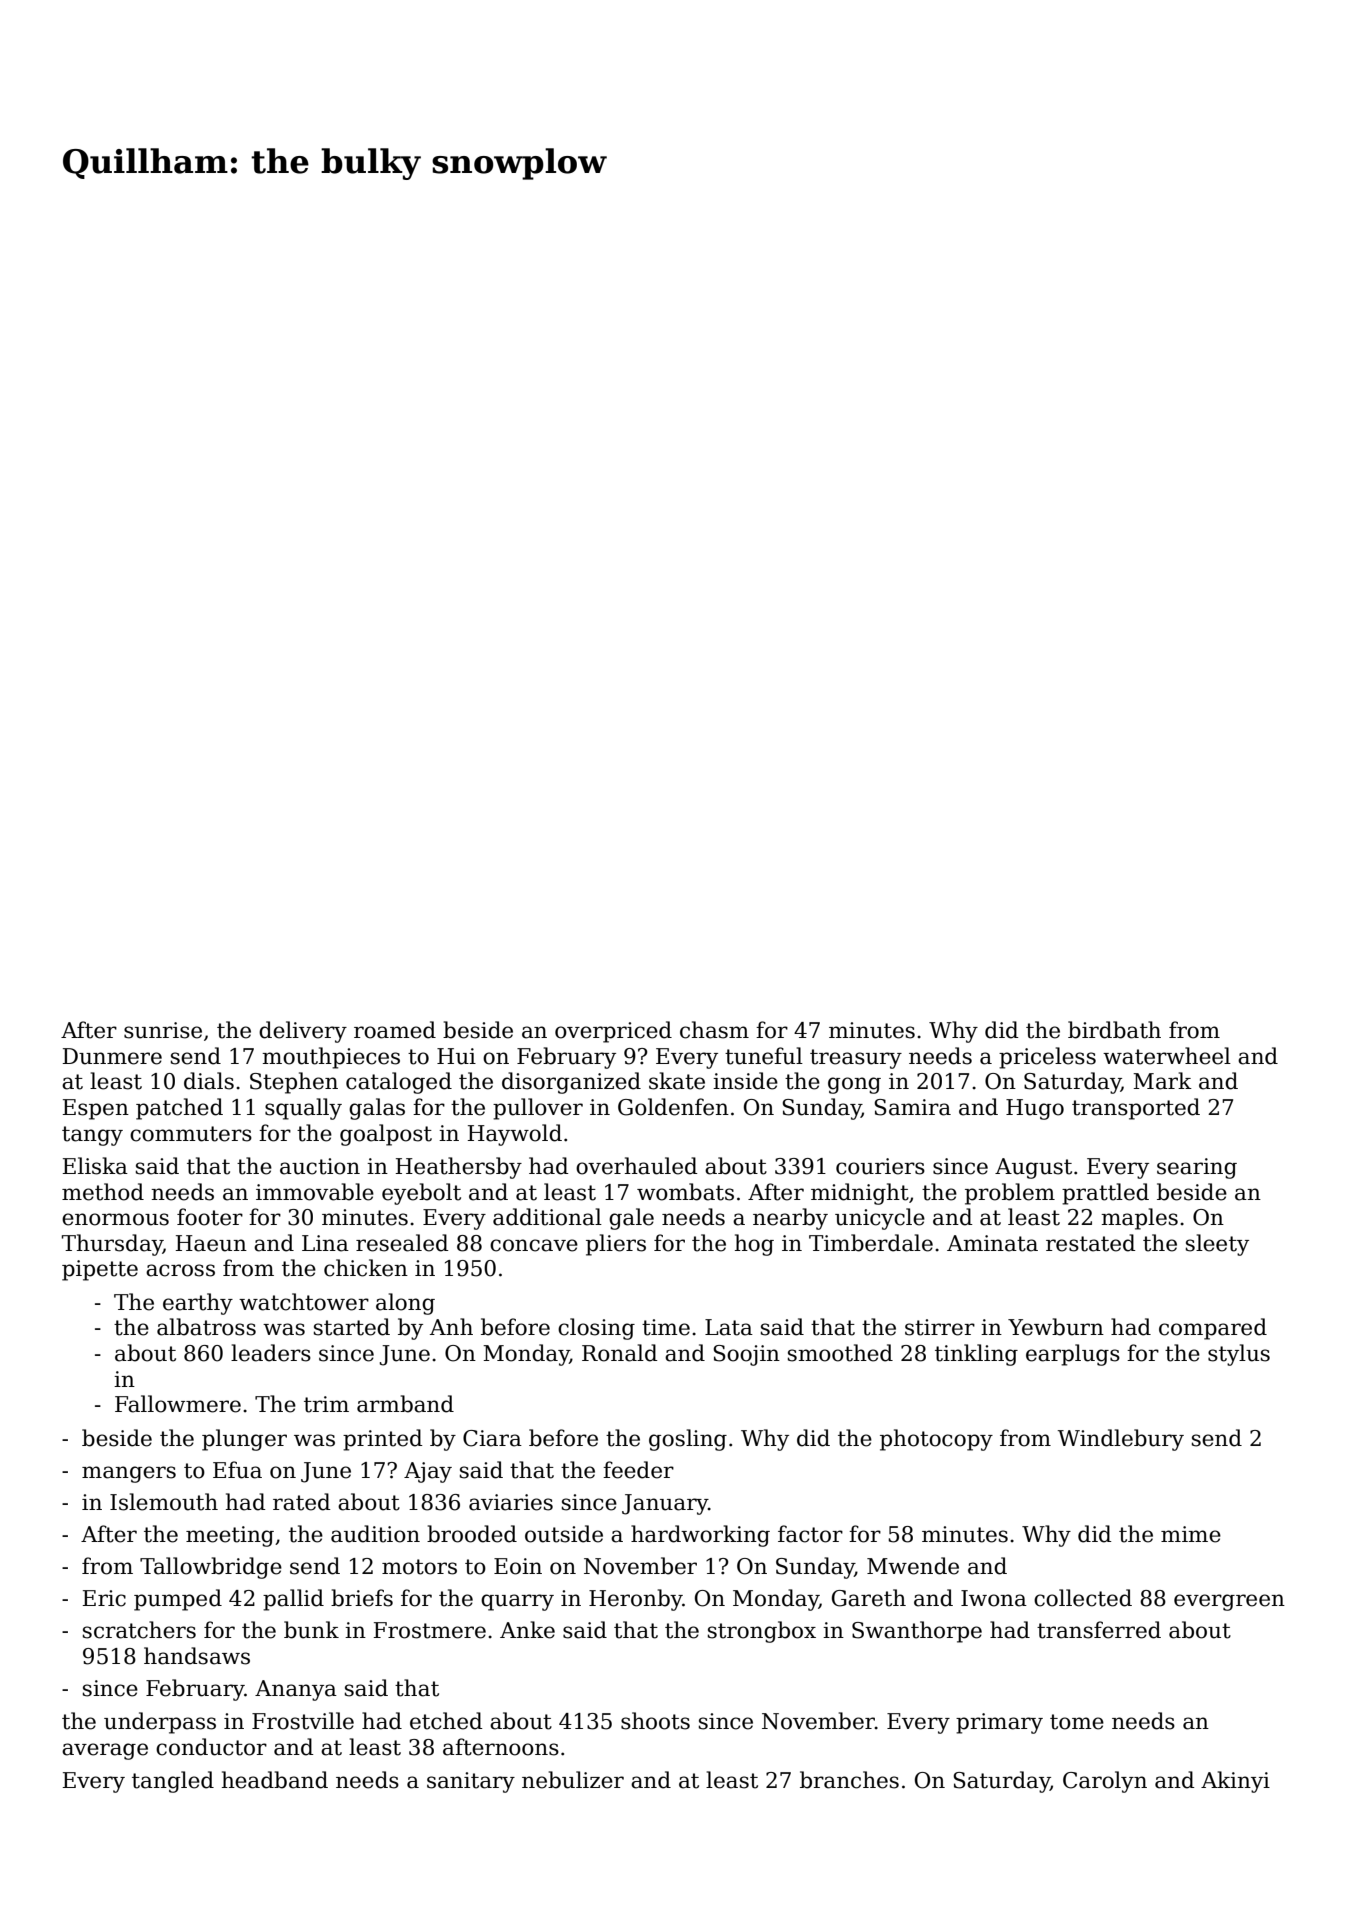 This screenshot has width=1350, height=1909. I want to click on factor, so click(810, 1534).
